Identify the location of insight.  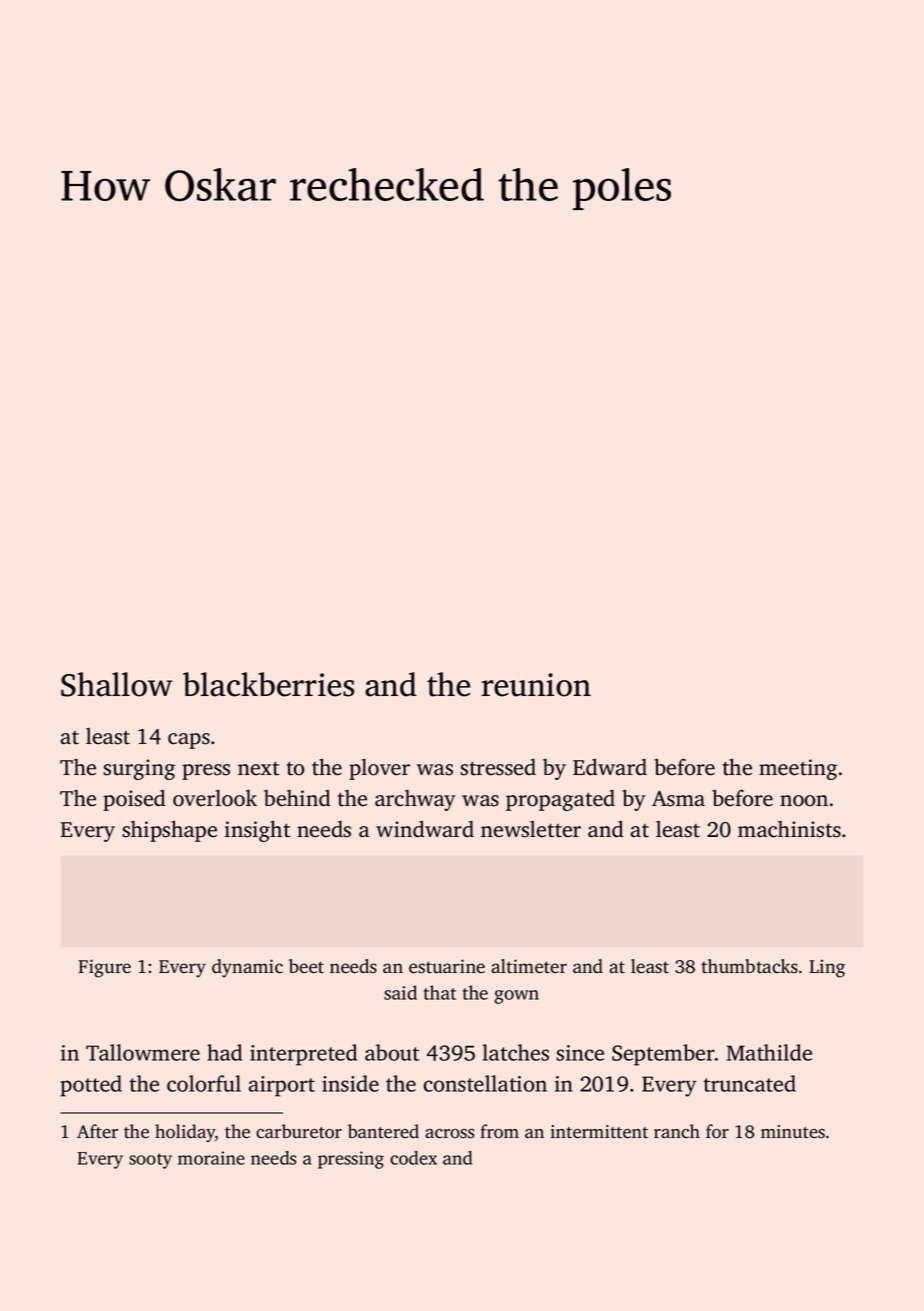
(257, 831).
